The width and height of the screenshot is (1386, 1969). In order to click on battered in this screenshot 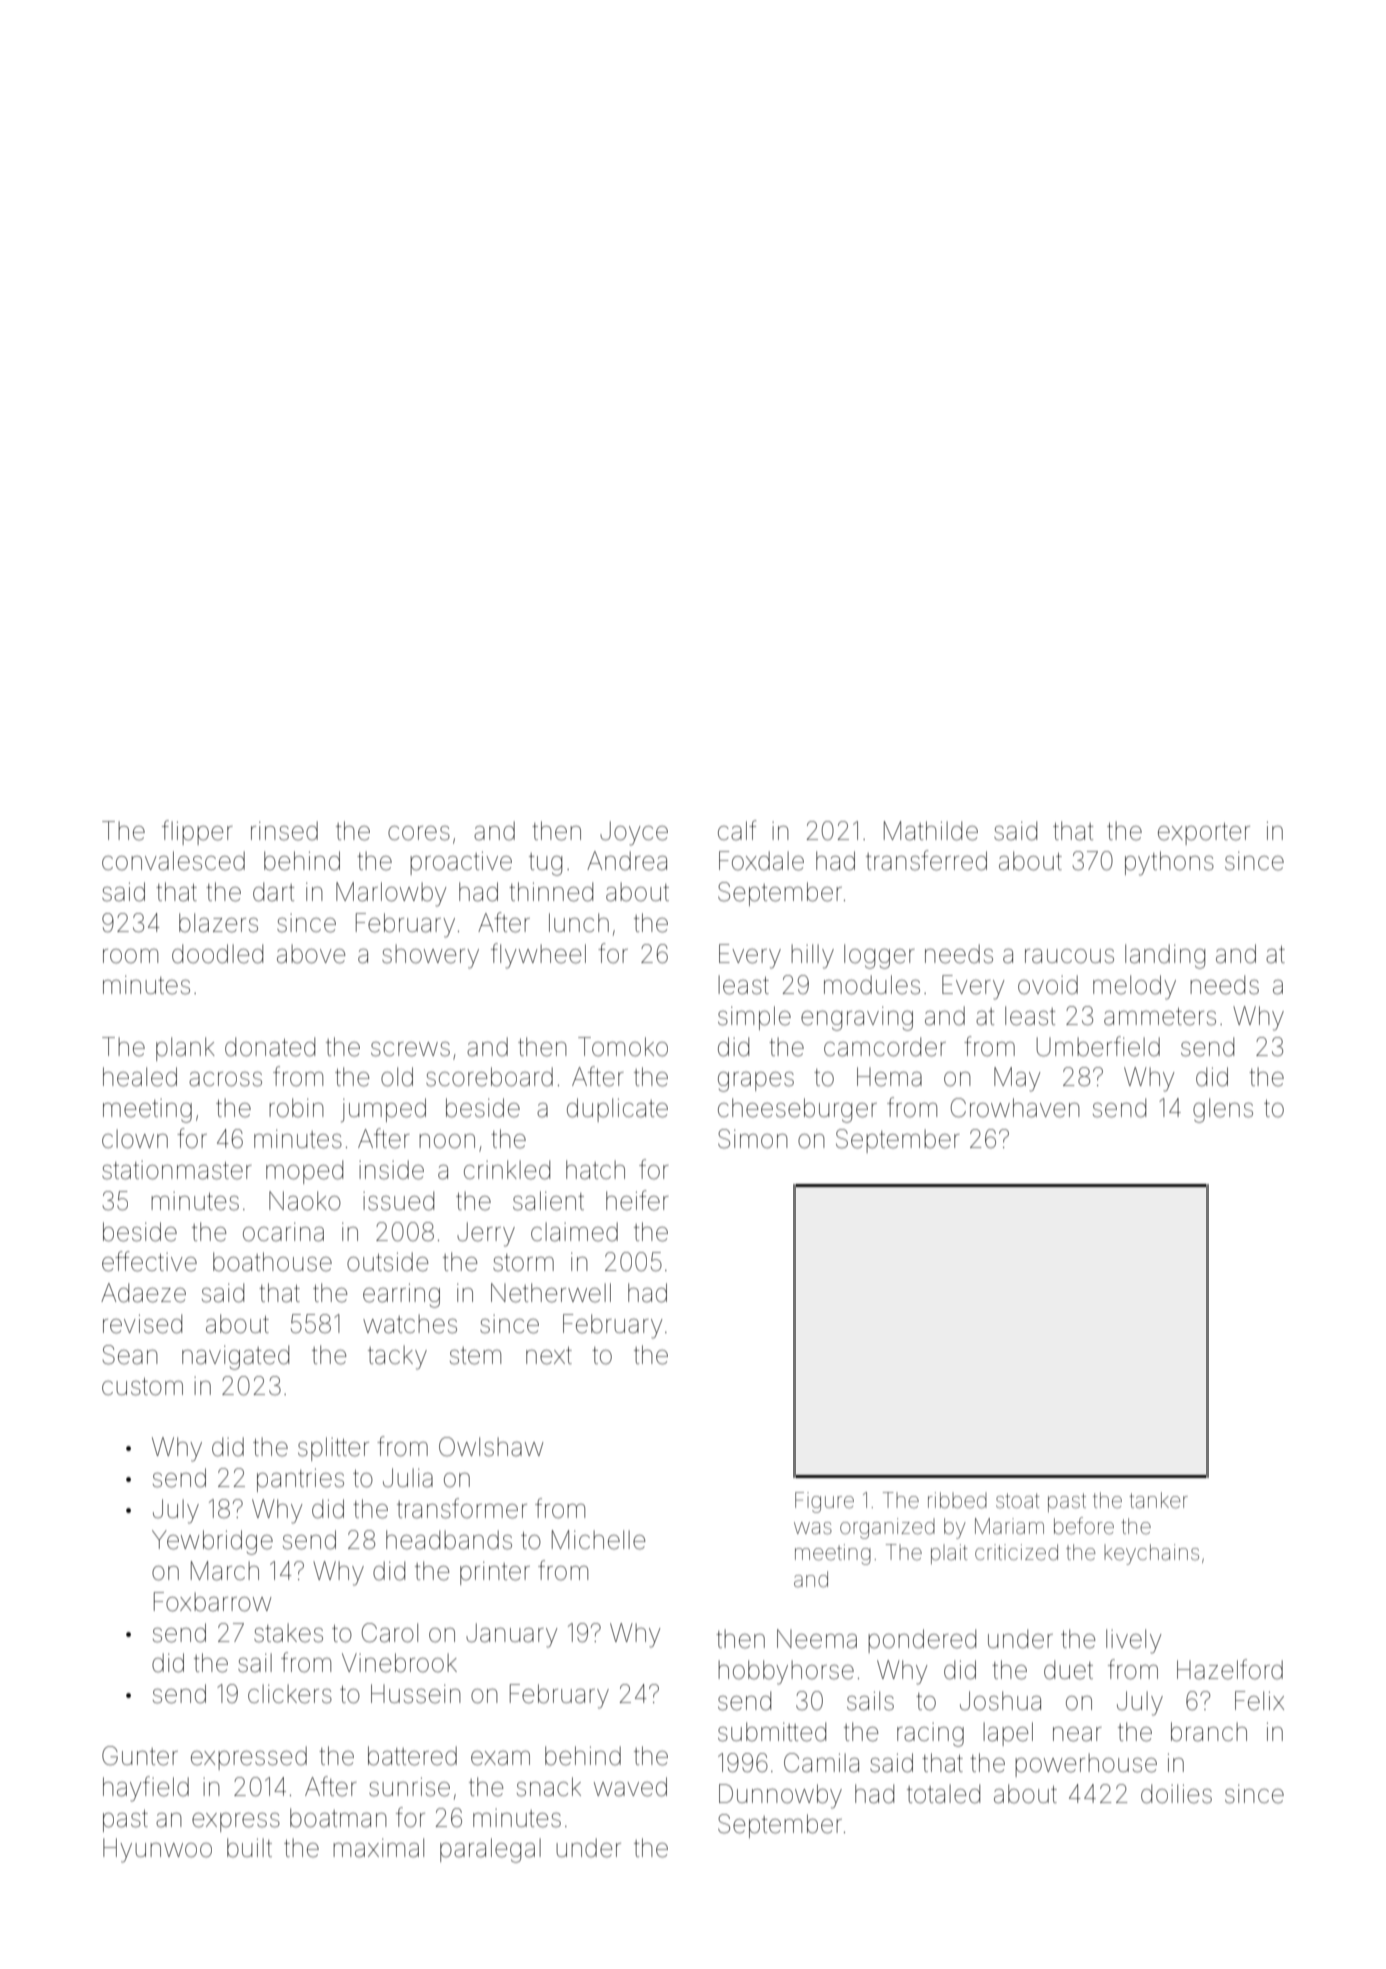, I will do `click(412, 1756)`.
